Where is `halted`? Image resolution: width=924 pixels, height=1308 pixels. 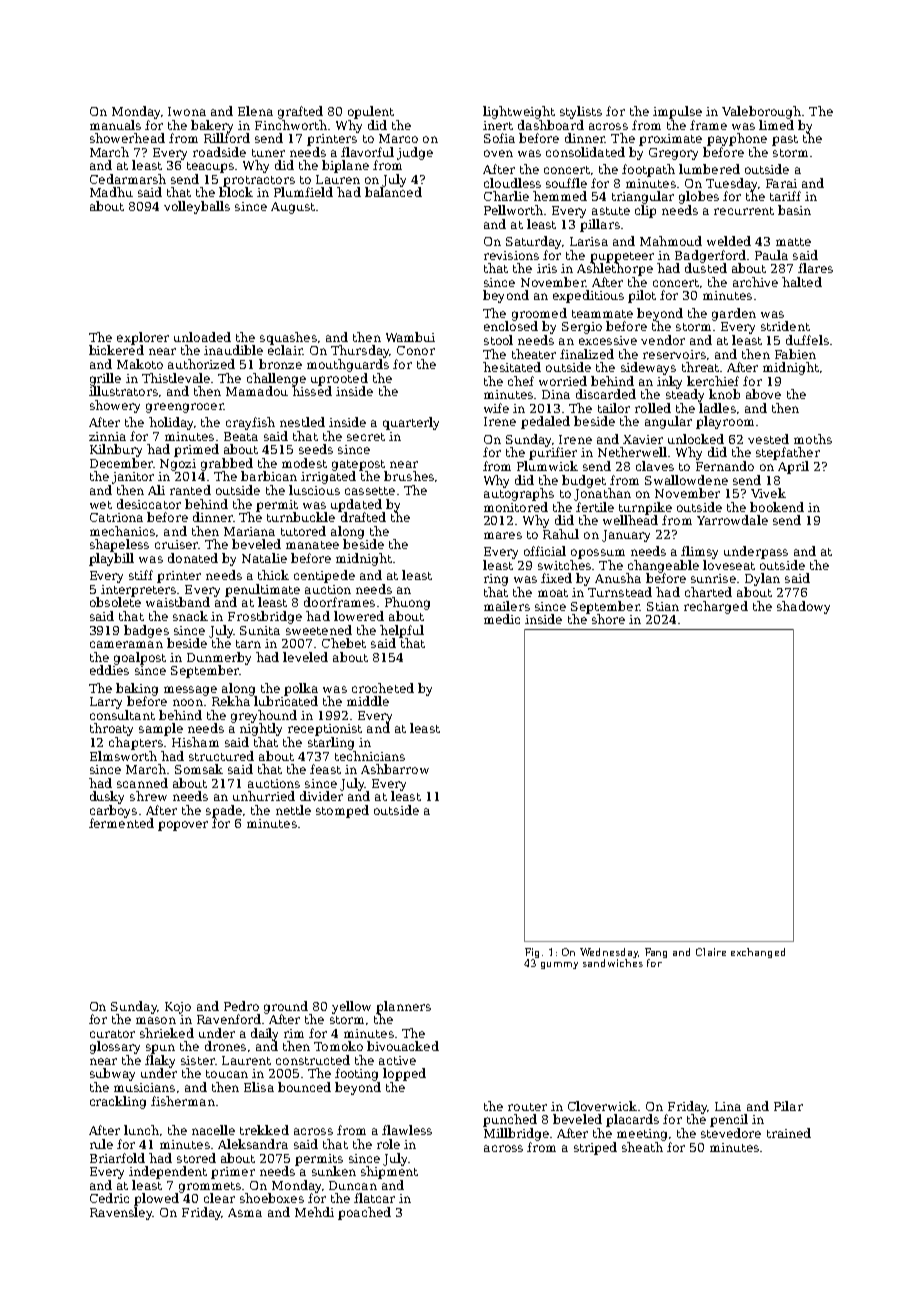 halted is located at coordinates (802, 282).
